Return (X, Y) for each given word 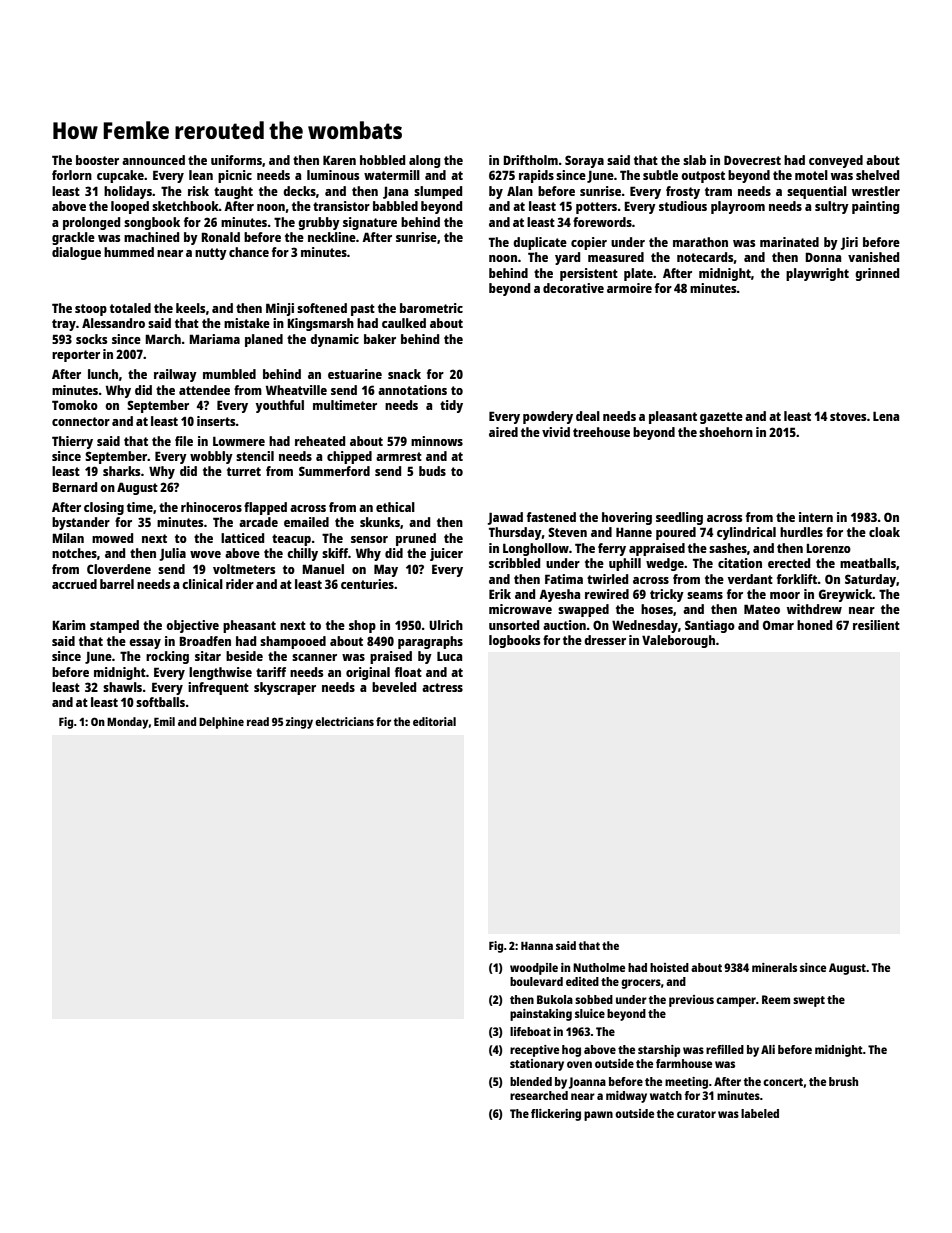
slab (694, 160)
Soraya (584, 161)
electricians (344, 721)
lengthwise (220, 673)
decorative (573, 288)
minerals (774, 967)
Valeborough (678, 641)
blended (531, 1081)
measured (616, 257)
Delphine (221, 723)
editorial (434, 721)
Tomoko (75, 405)
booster (97, 160)
